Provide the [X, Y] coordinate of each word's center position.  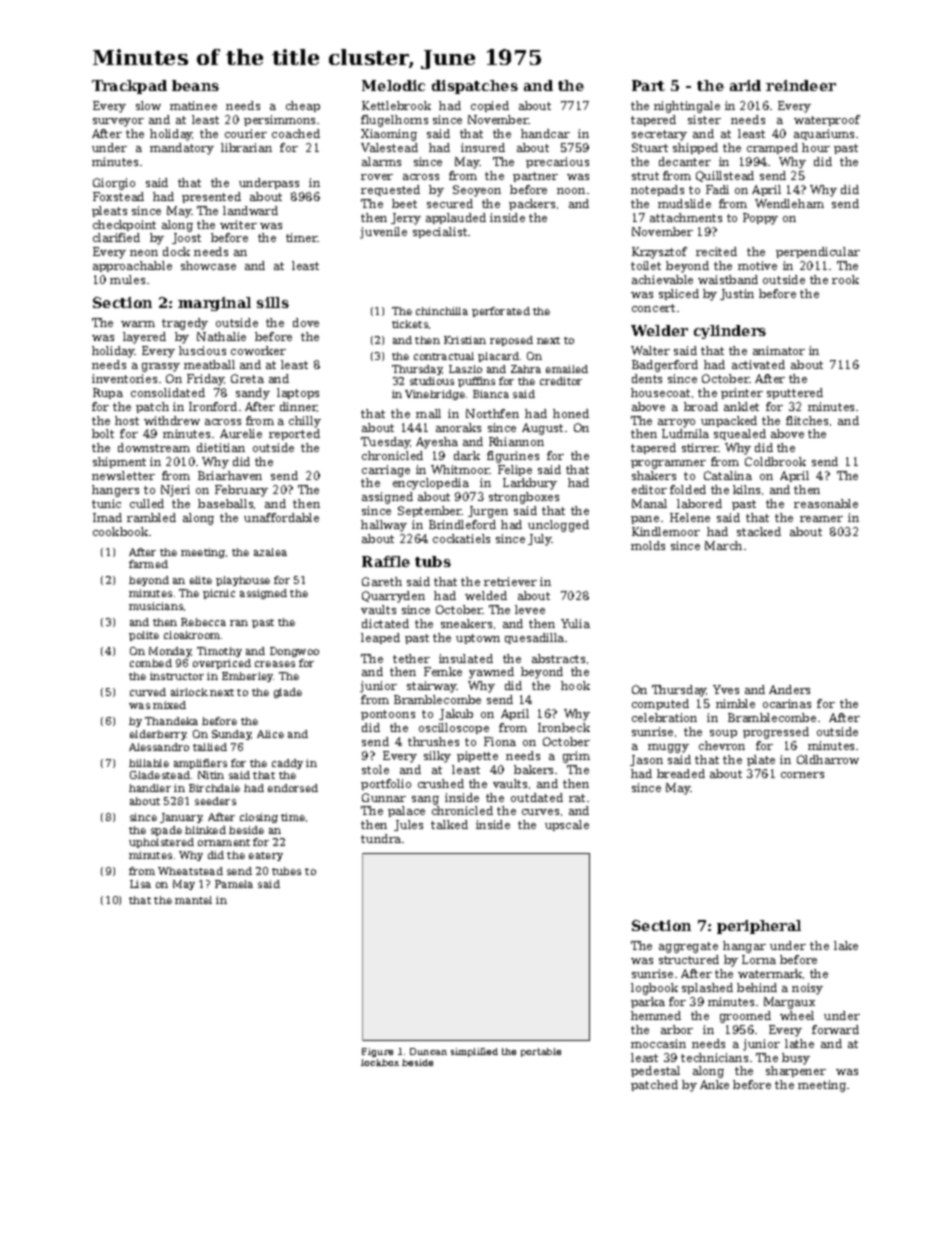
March [723, 545]
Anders [789, 689]
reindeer [801, 85]
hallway [384, 526]
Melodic [393, 85]
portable [541, 1052]
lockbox [380, 1062]
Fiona [500, 741]
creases [275, 664]
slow [148, 105]
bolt [103, 433]
